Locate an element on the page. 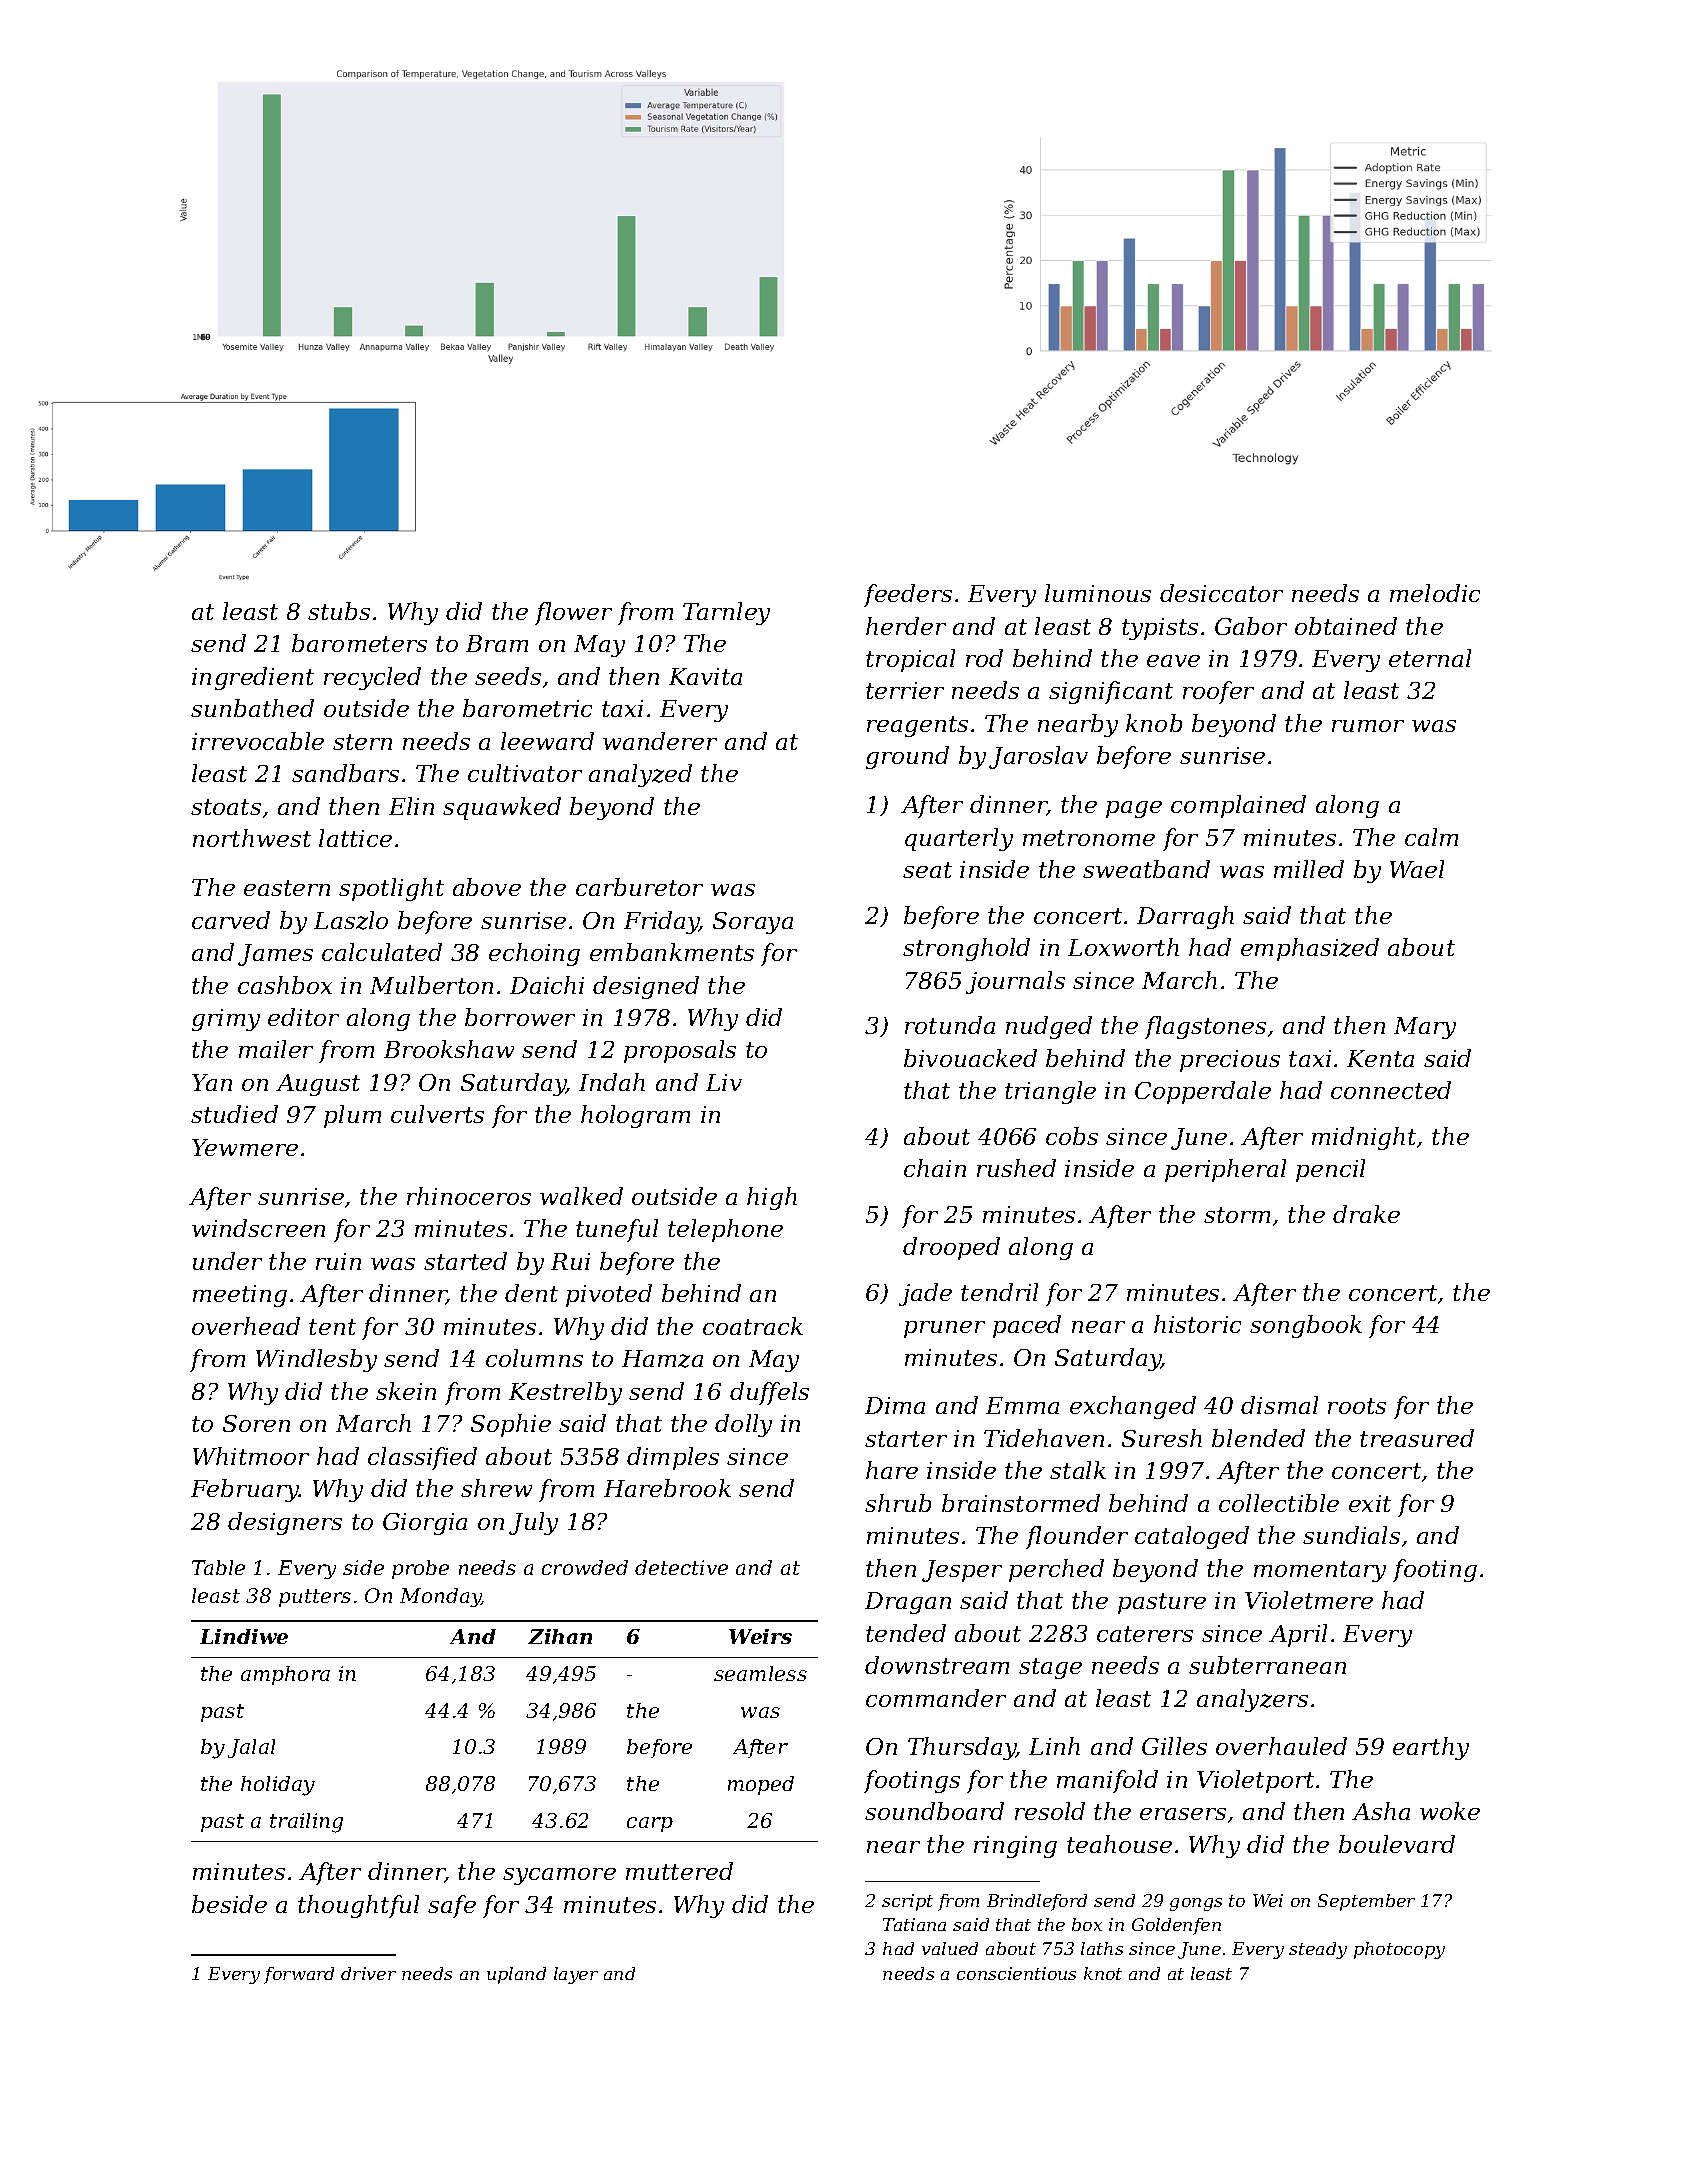 Image resolution: width=1683 pixels, height=2178 pixels. desiccator is located at coordinates (1221, 593).
